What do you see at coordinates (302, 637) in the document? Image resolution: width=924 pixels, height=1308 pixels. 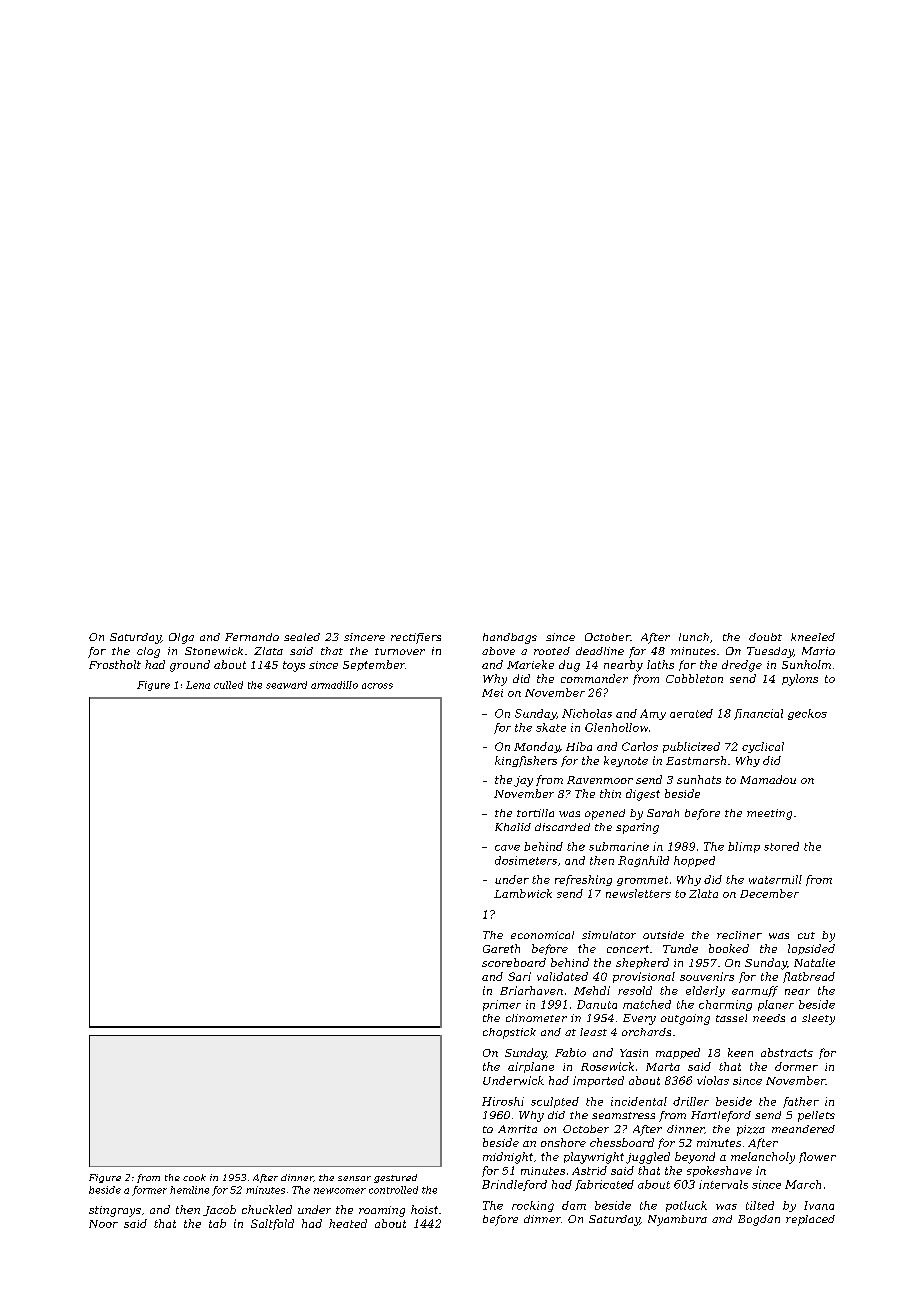 I see `sealed` at bounding box center [302, 637].
